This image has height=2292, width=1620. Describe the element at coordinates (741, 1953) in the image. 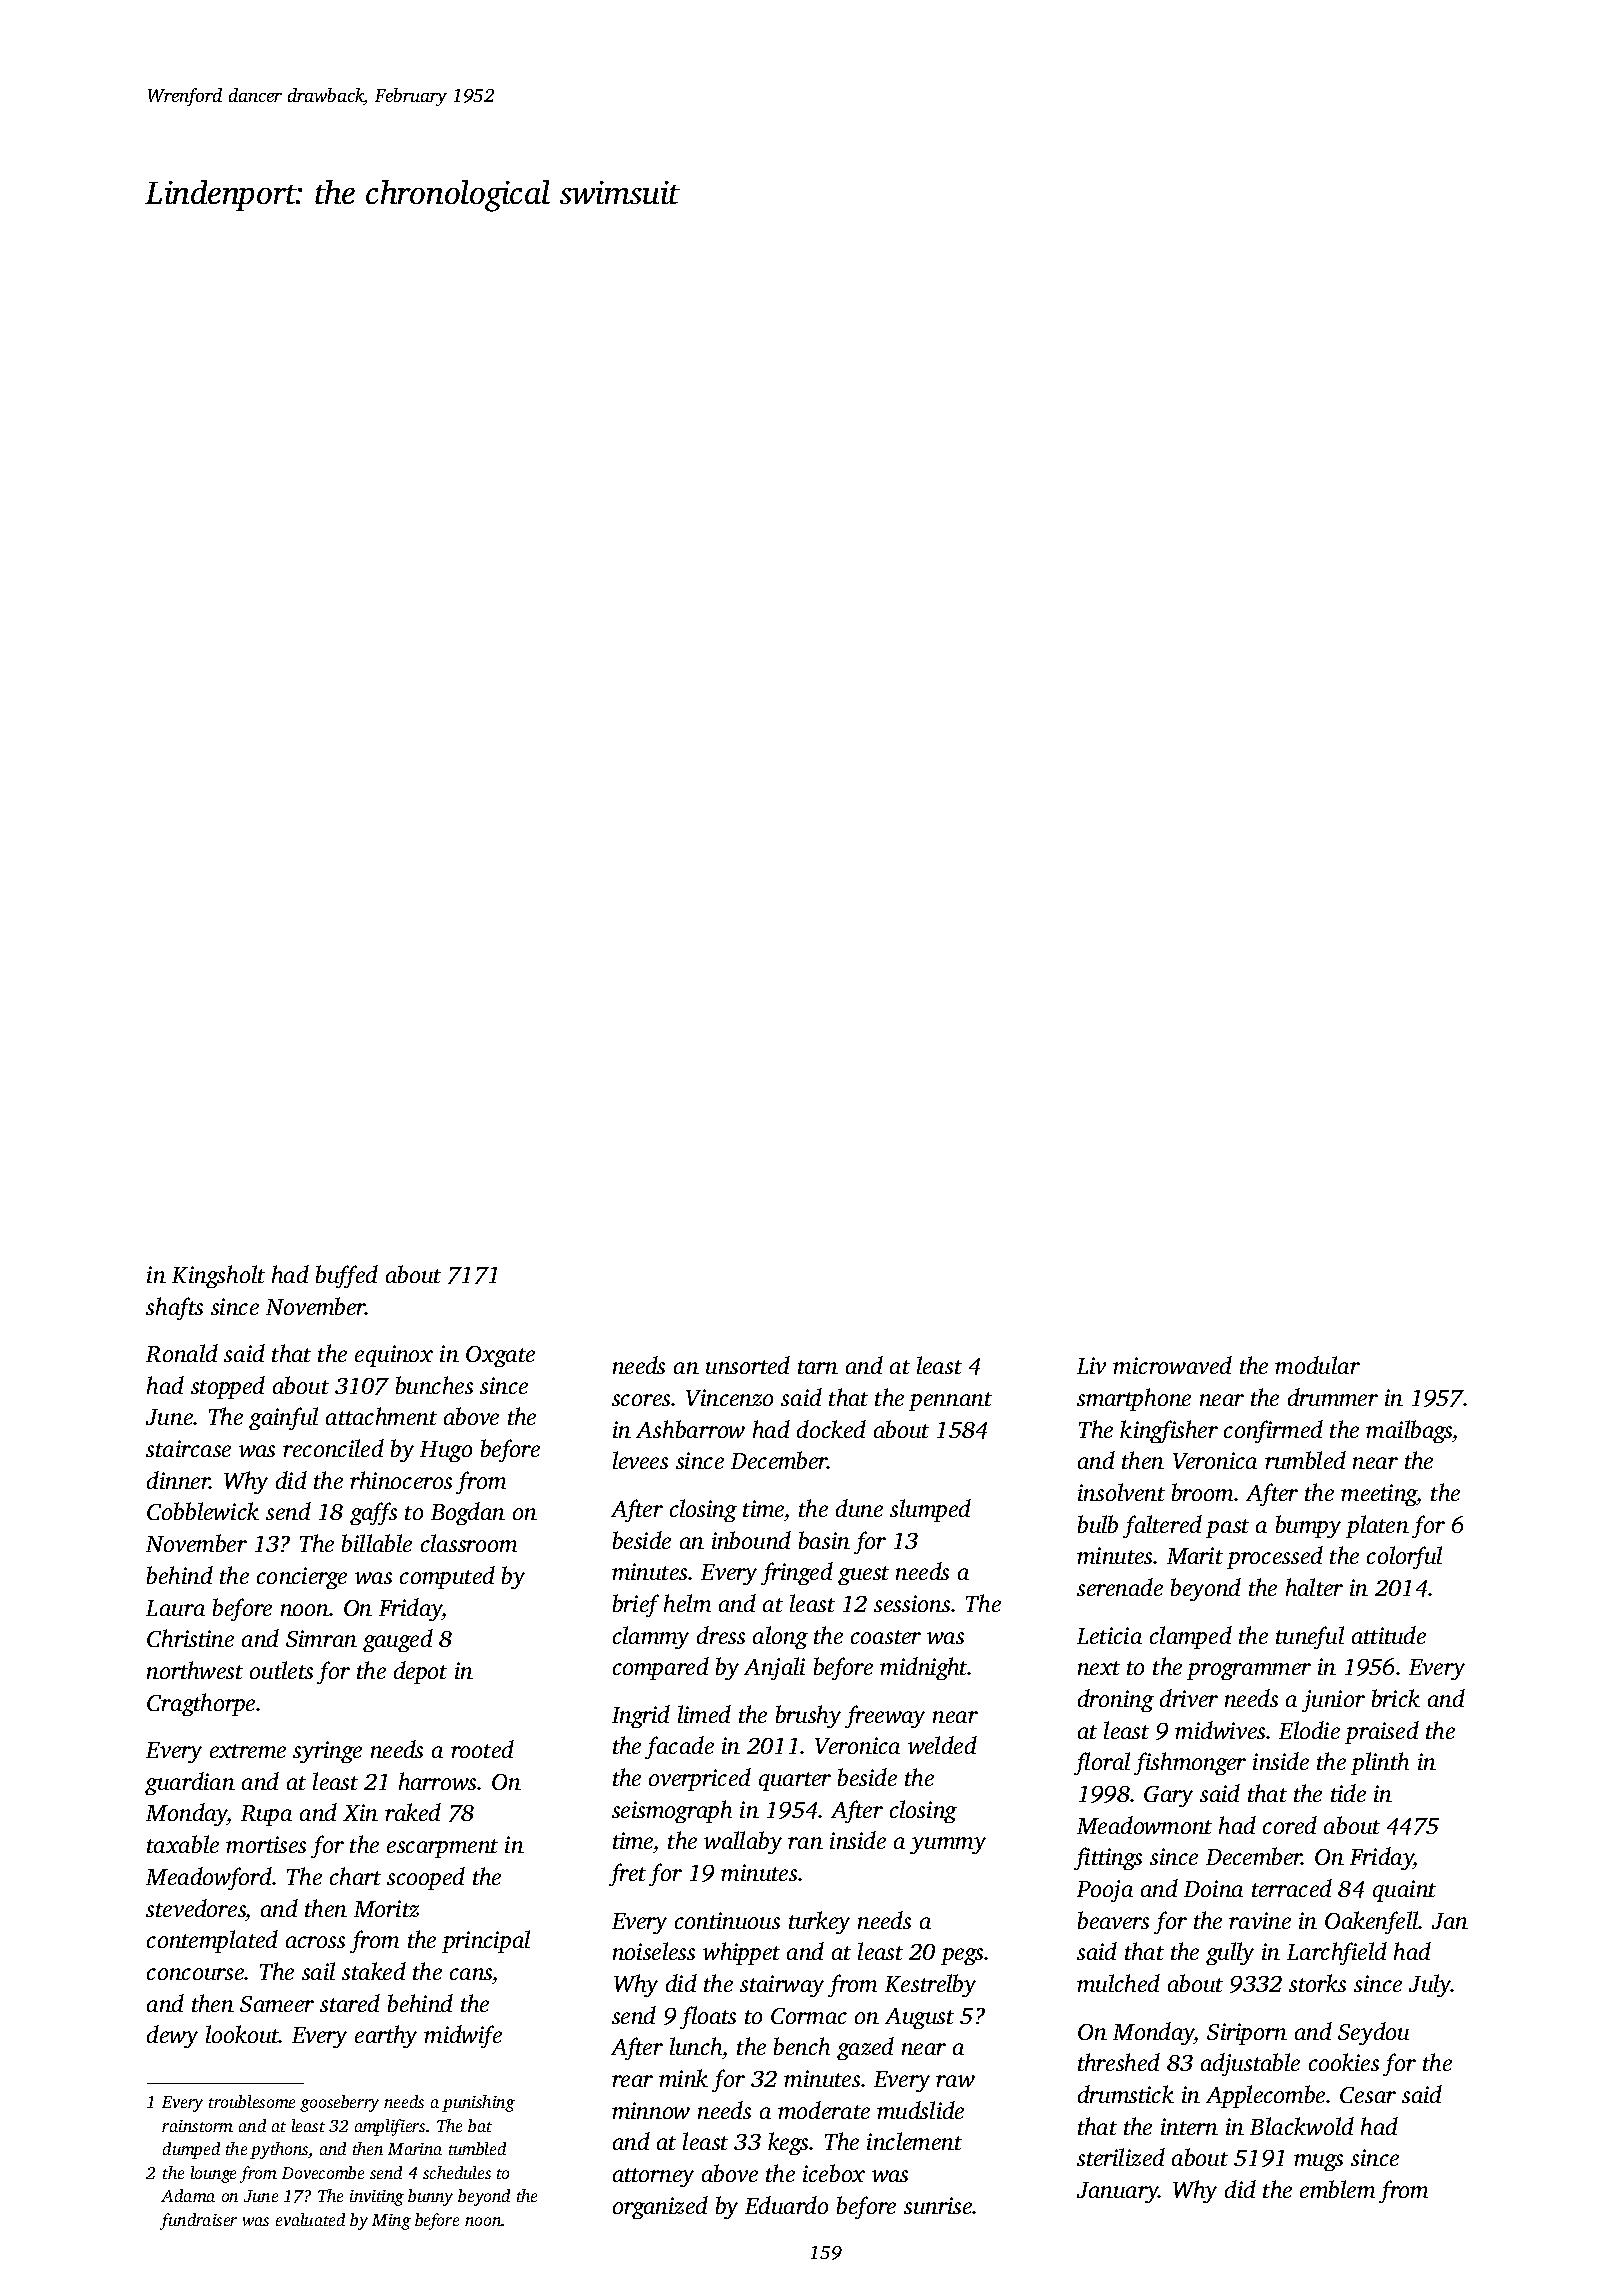

I see `whippet` at that location.
